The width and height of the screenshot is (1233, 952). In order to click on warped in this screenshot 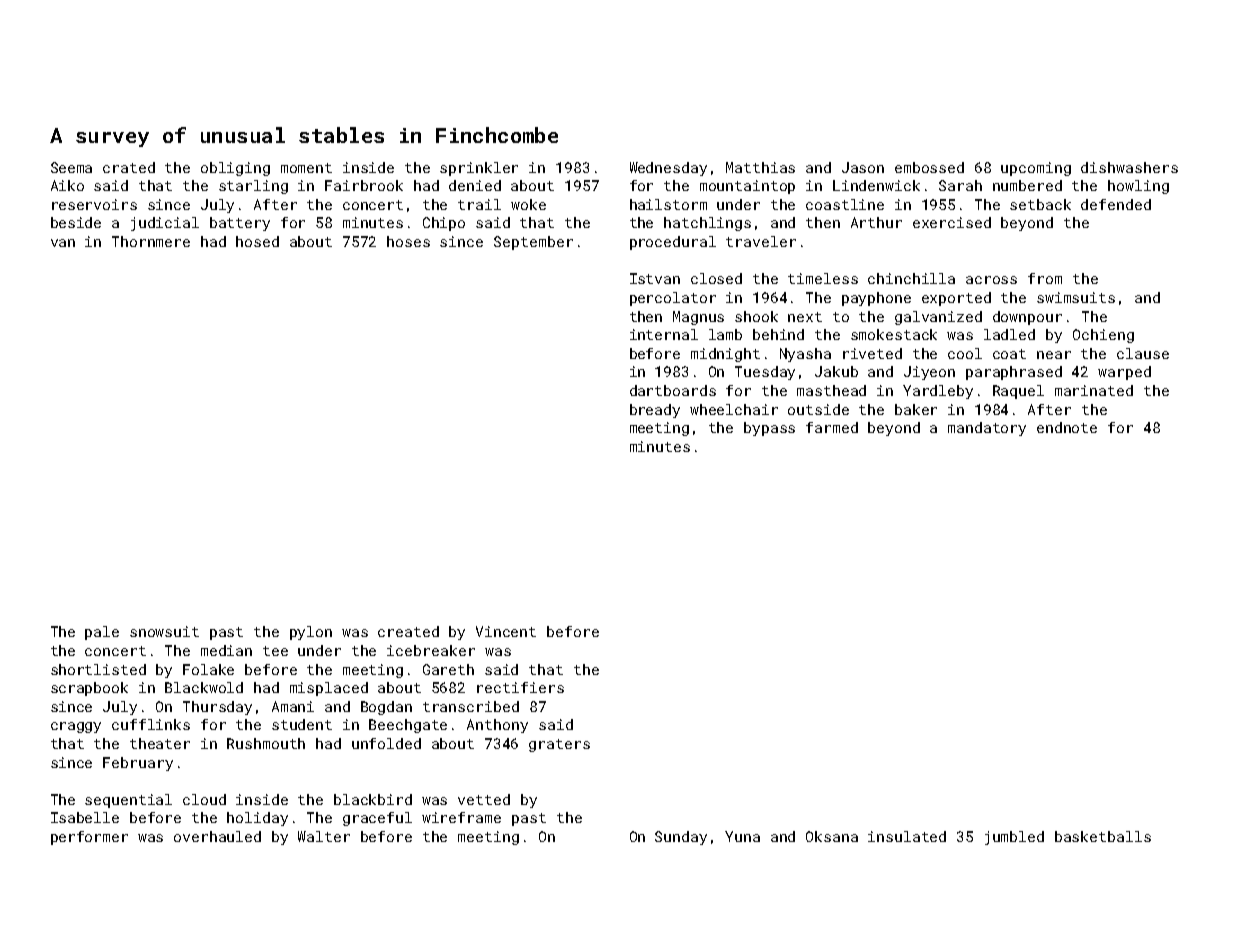, I will do `click(1124, 373)`.
